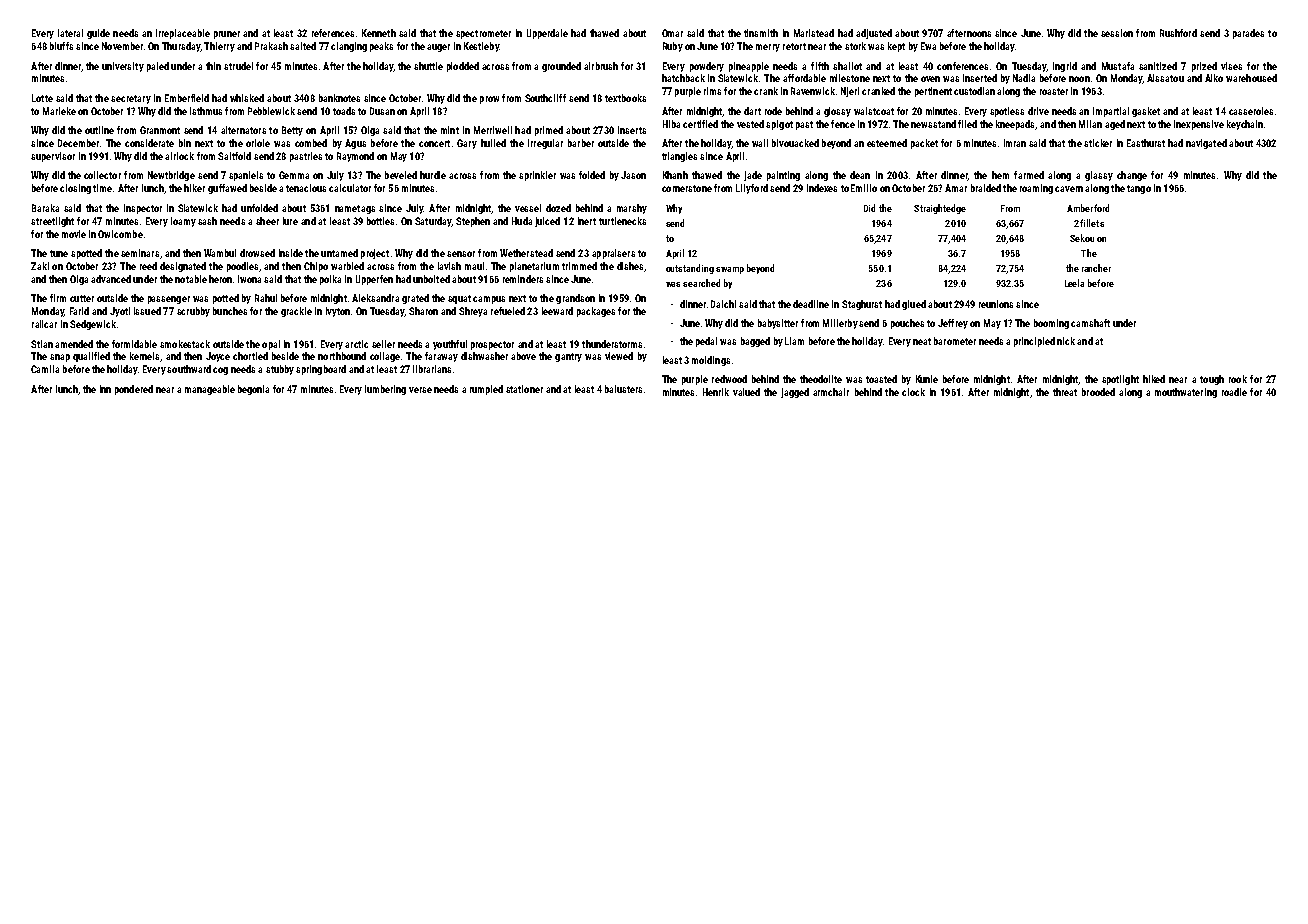  What do you see at coordinates (1015, 143) in the image?
I see `Imran` at bounding box center [1015, 143].
